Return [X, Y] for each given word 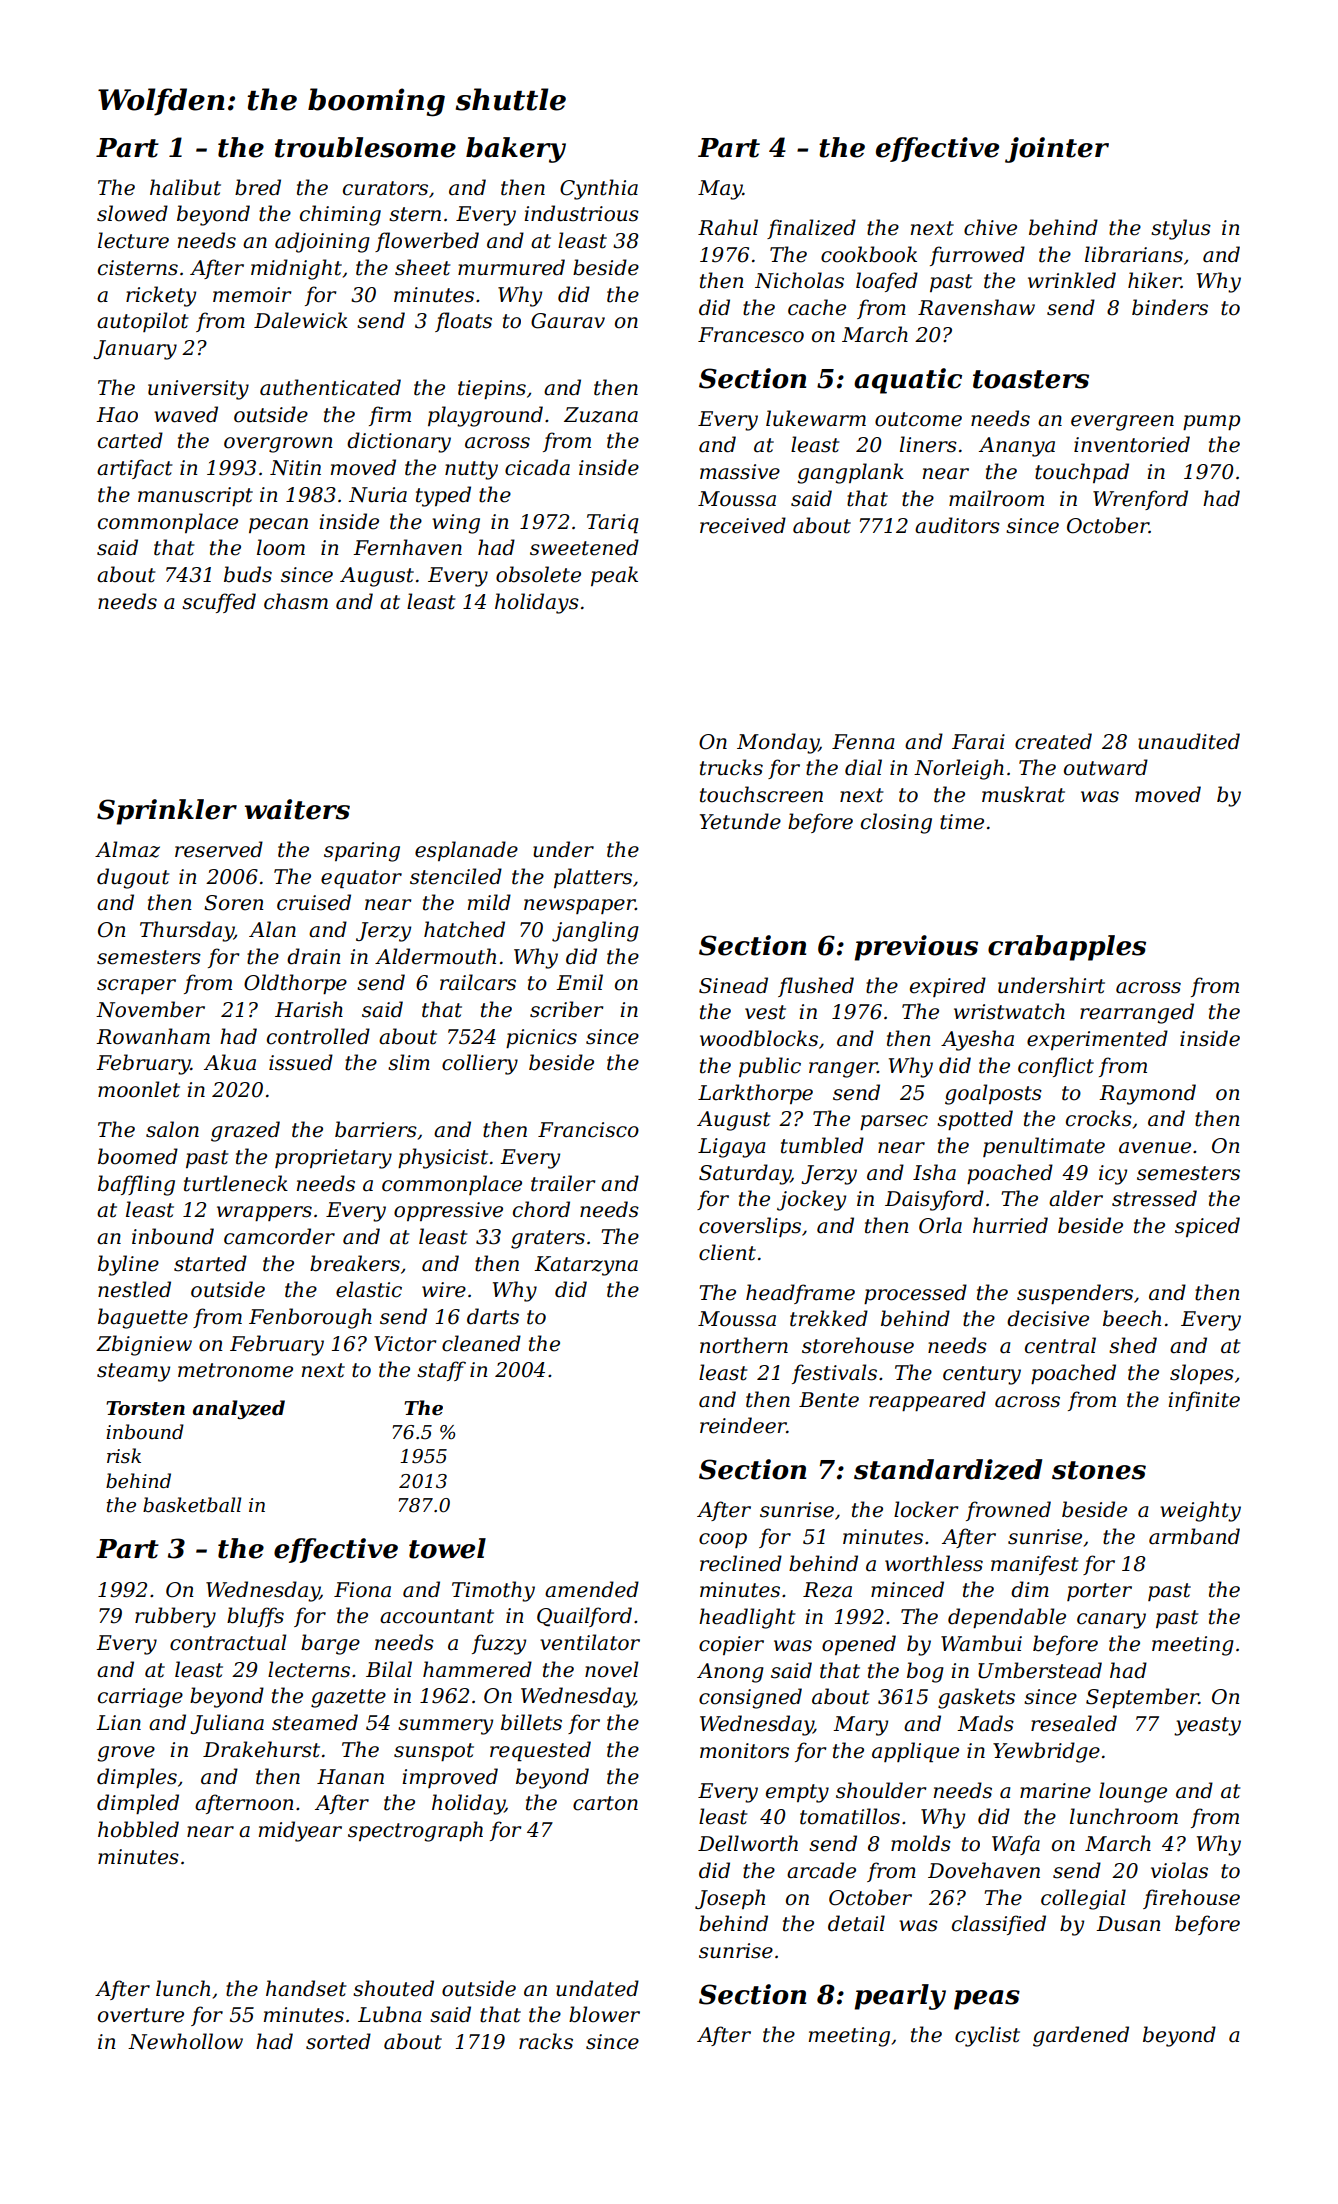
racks [546, 2041]
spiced [1207, 1227]
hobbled [138, 1829]
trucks [731, 767]
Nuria [378, 495]
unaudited [1189, 741]
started [210, 1263]
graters [548, 1239]
